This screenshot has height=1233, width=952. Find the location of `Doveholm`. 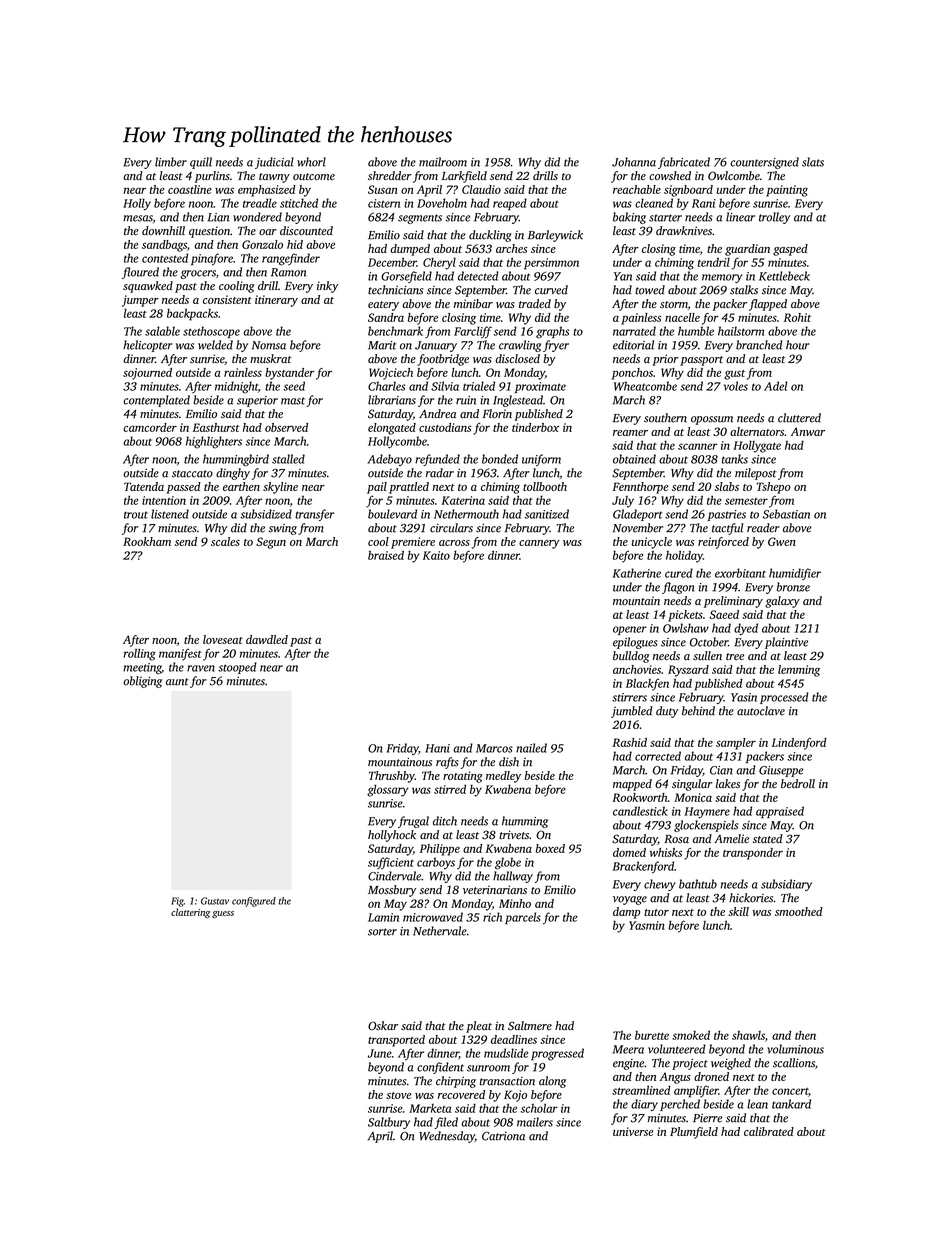

Doveholm is located at coordinates (442, 203).
